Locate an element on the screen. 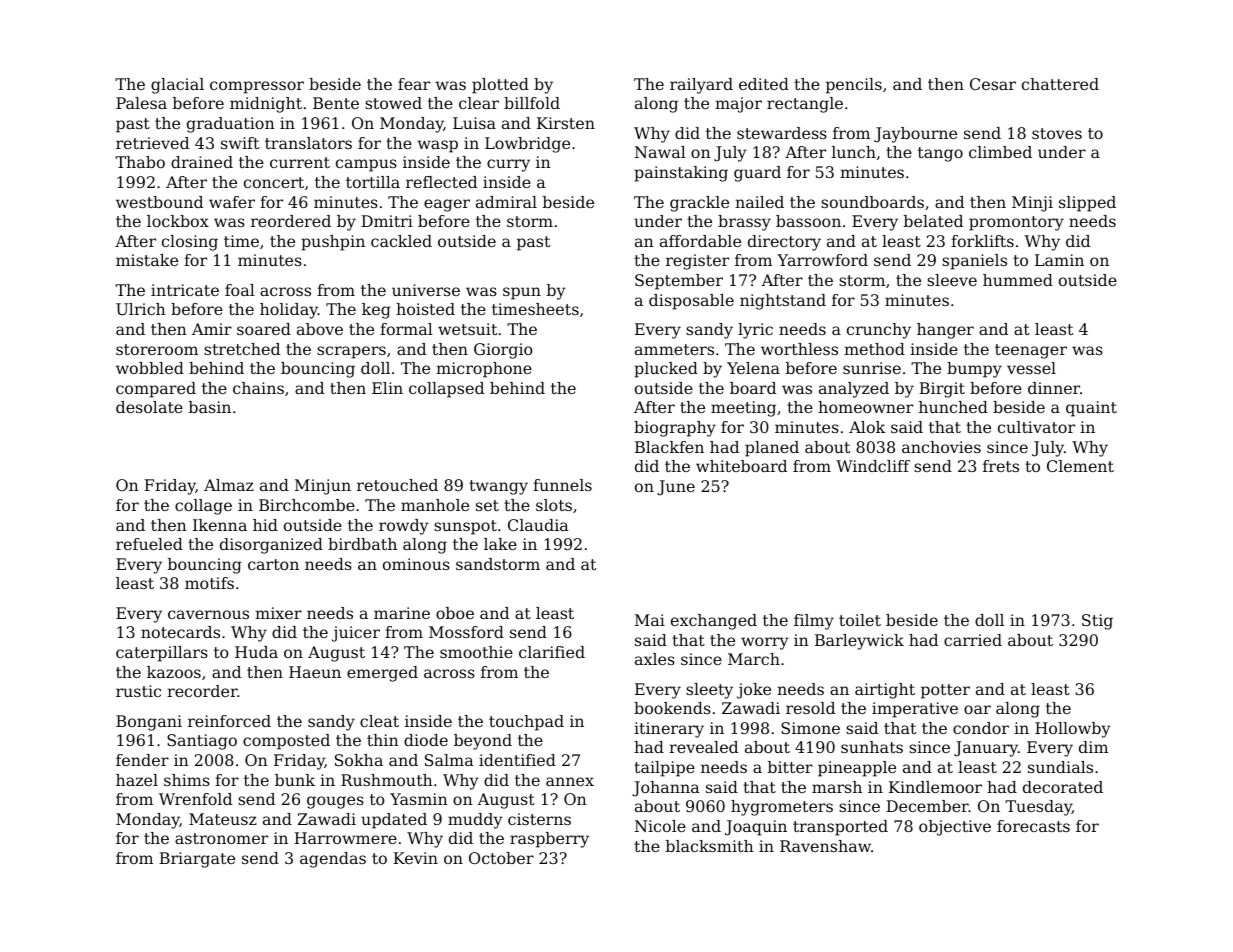 This screenshot has width=1233, height=952. toilet is located at coordinates (860, 620).
